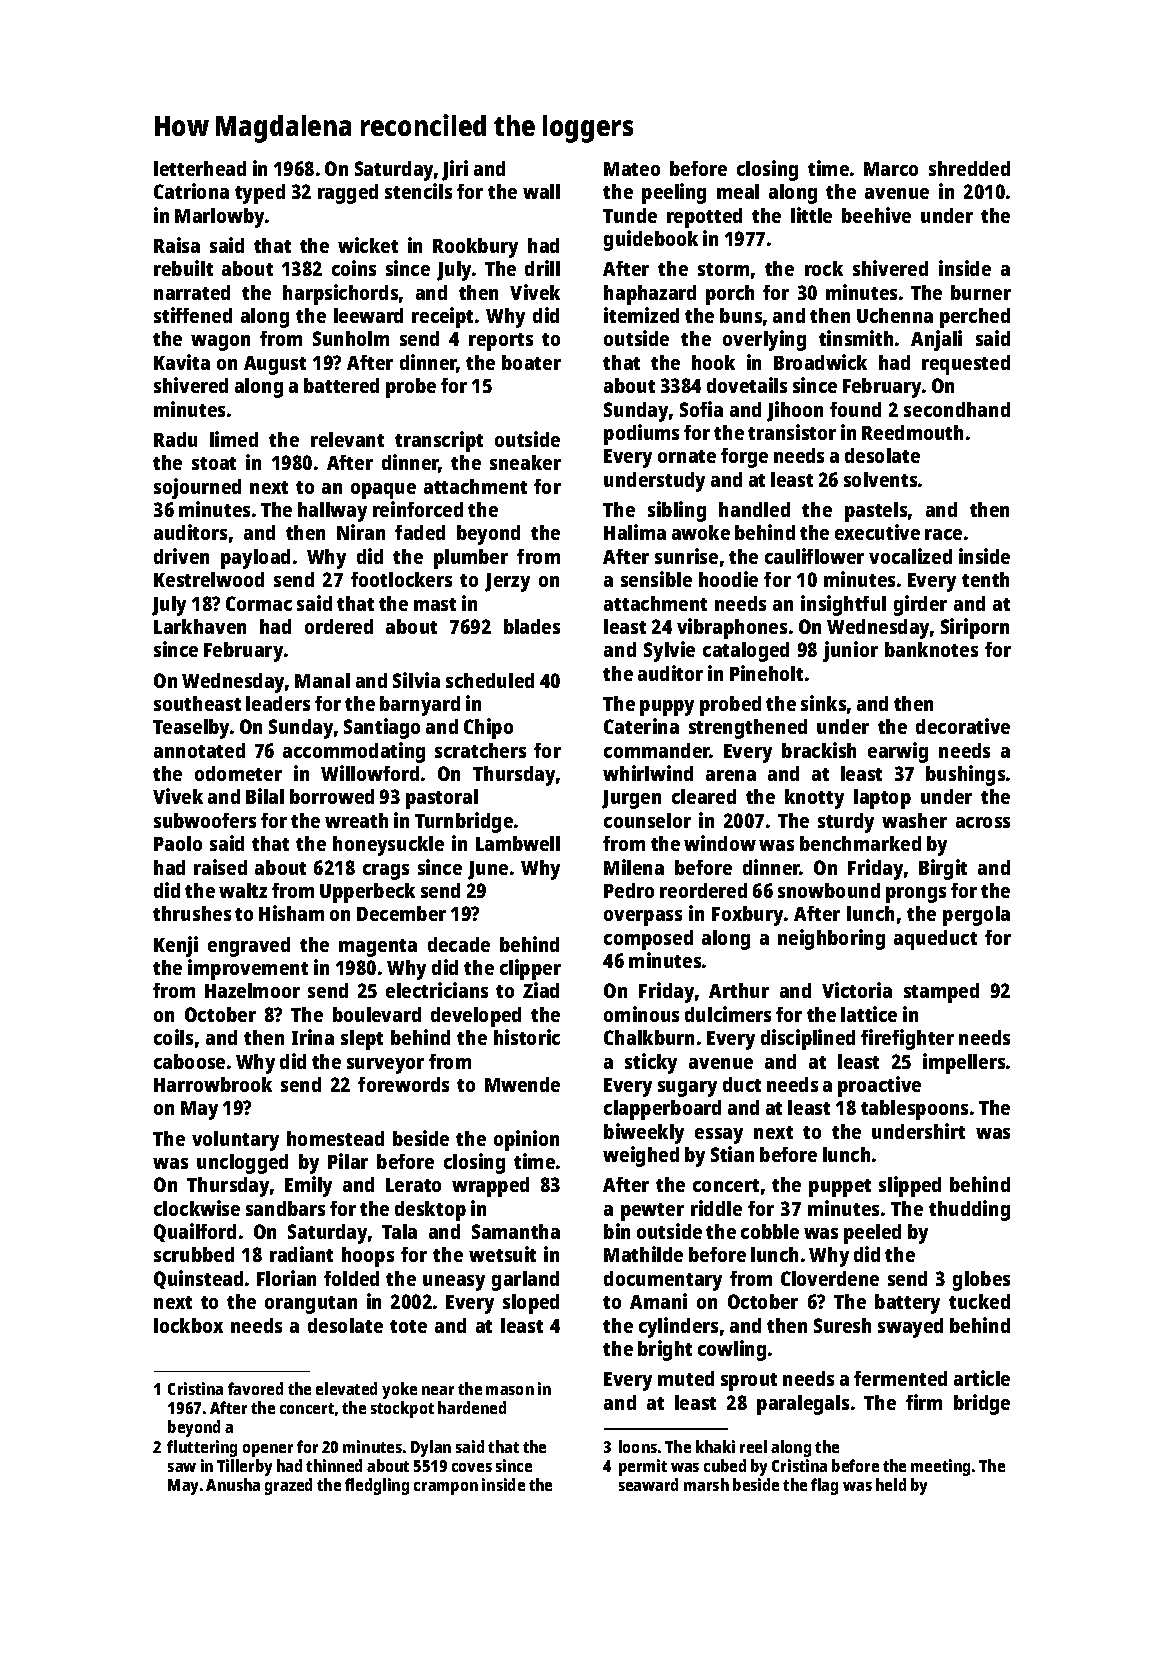 This document has height=1654, width=1165. I want to click on bushings, so click(965, 775).
